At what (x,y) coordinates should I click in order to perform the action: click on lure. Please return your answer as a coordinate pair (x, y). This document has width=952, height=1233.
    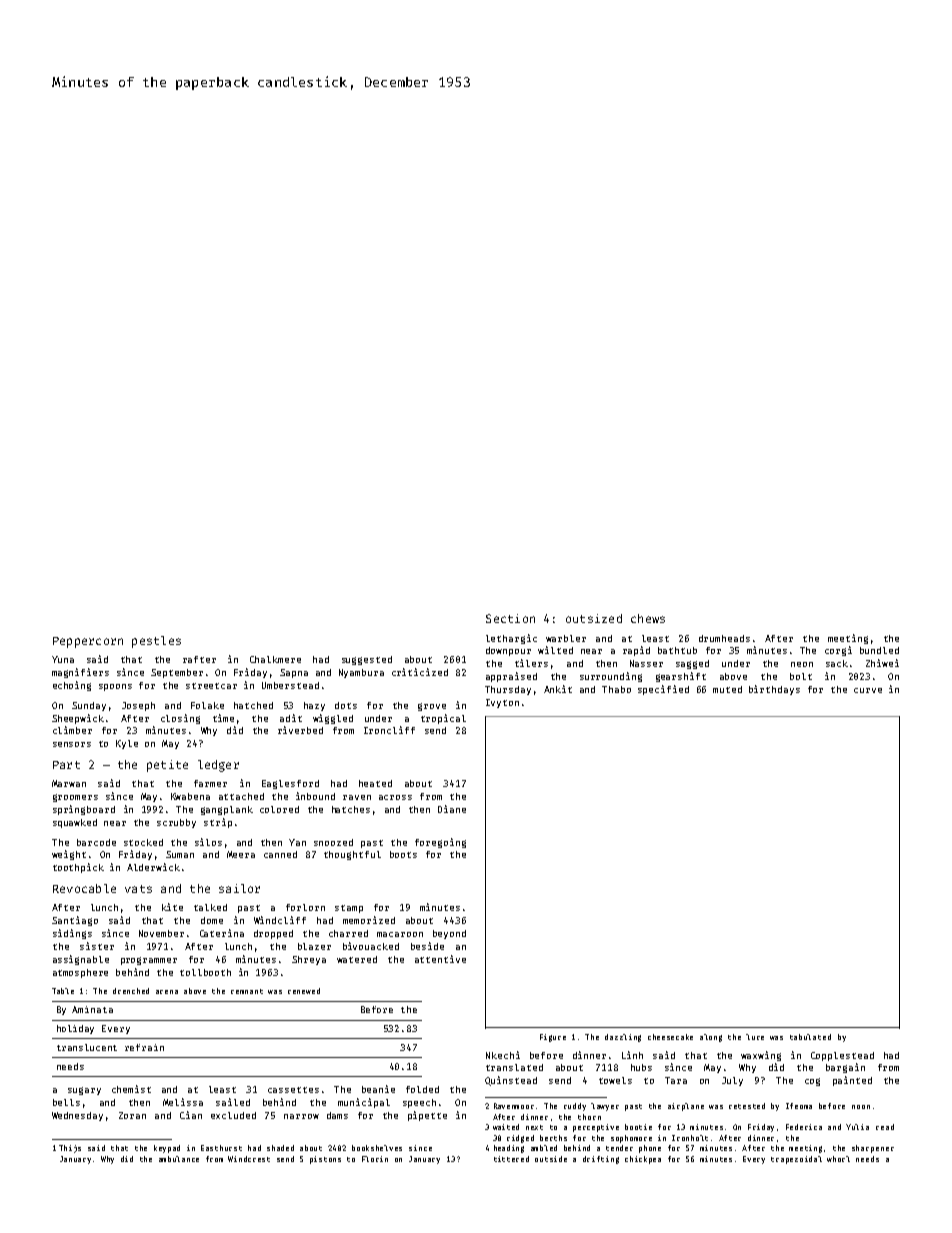
    Looking at the image, I should click on (755, 1037).
